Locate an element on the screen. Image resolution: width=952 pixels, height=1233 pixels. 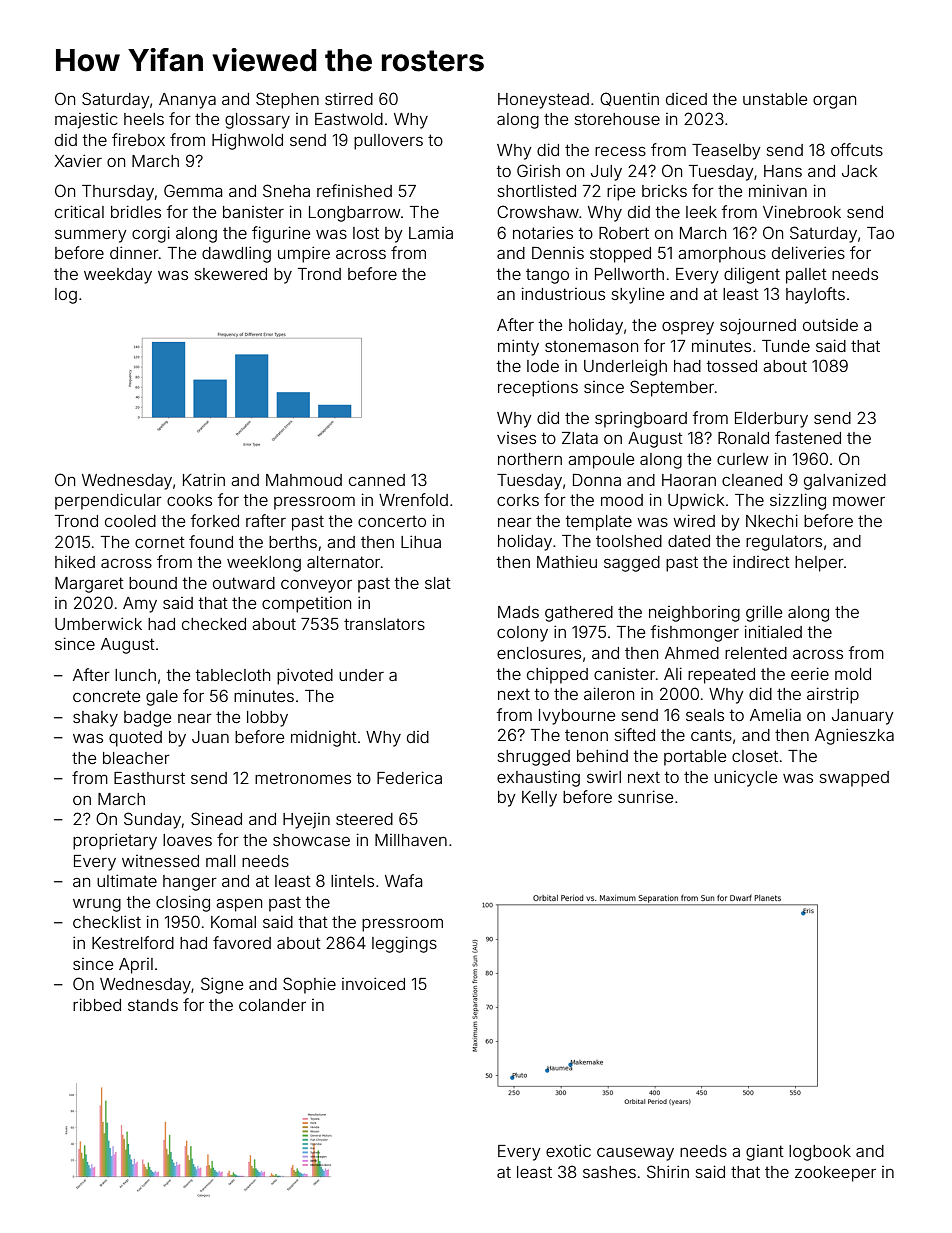
mold is located at coordinates (853, 674).
